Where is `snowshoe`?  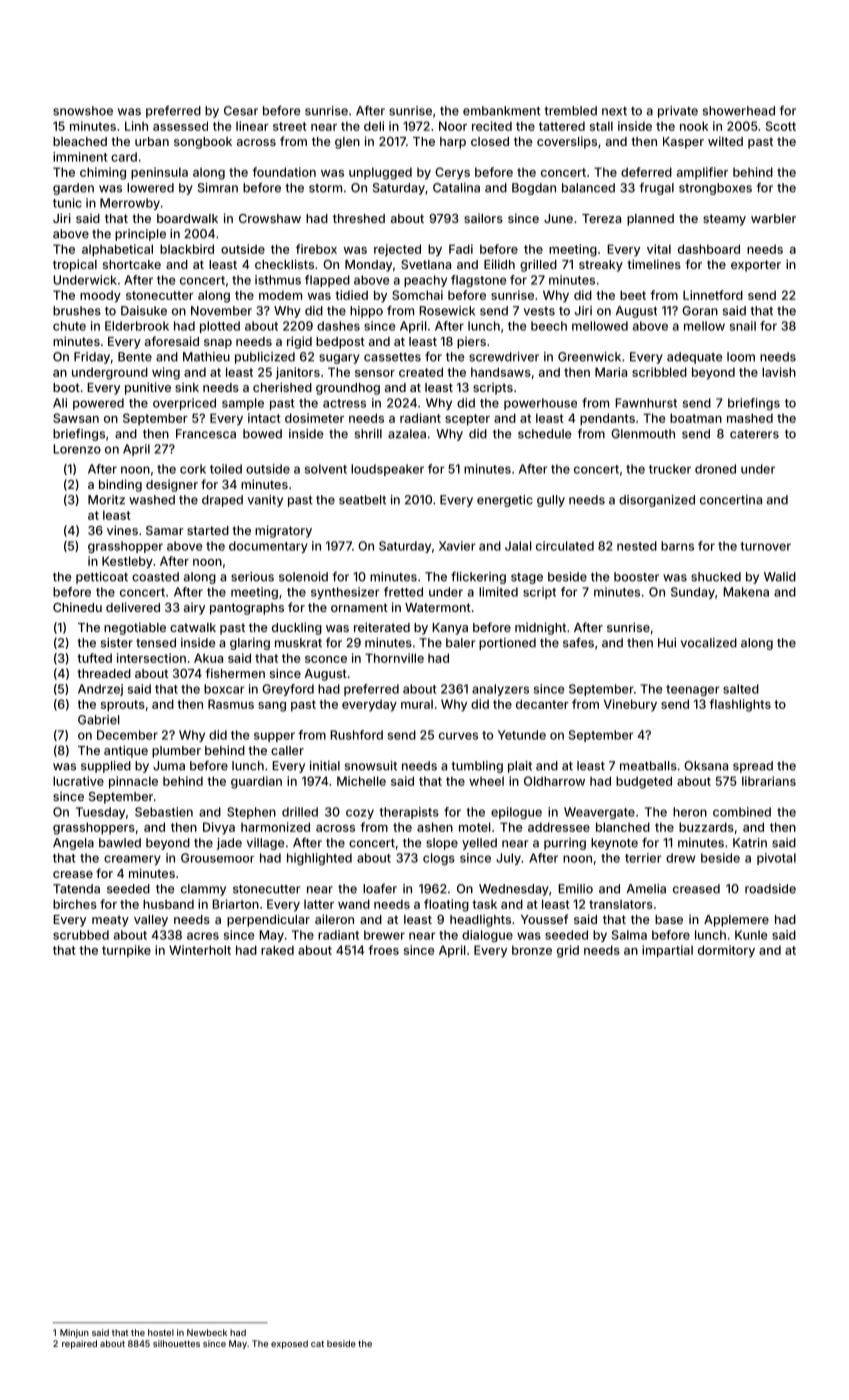
snowshoe is located at coordinates (83, 111).
